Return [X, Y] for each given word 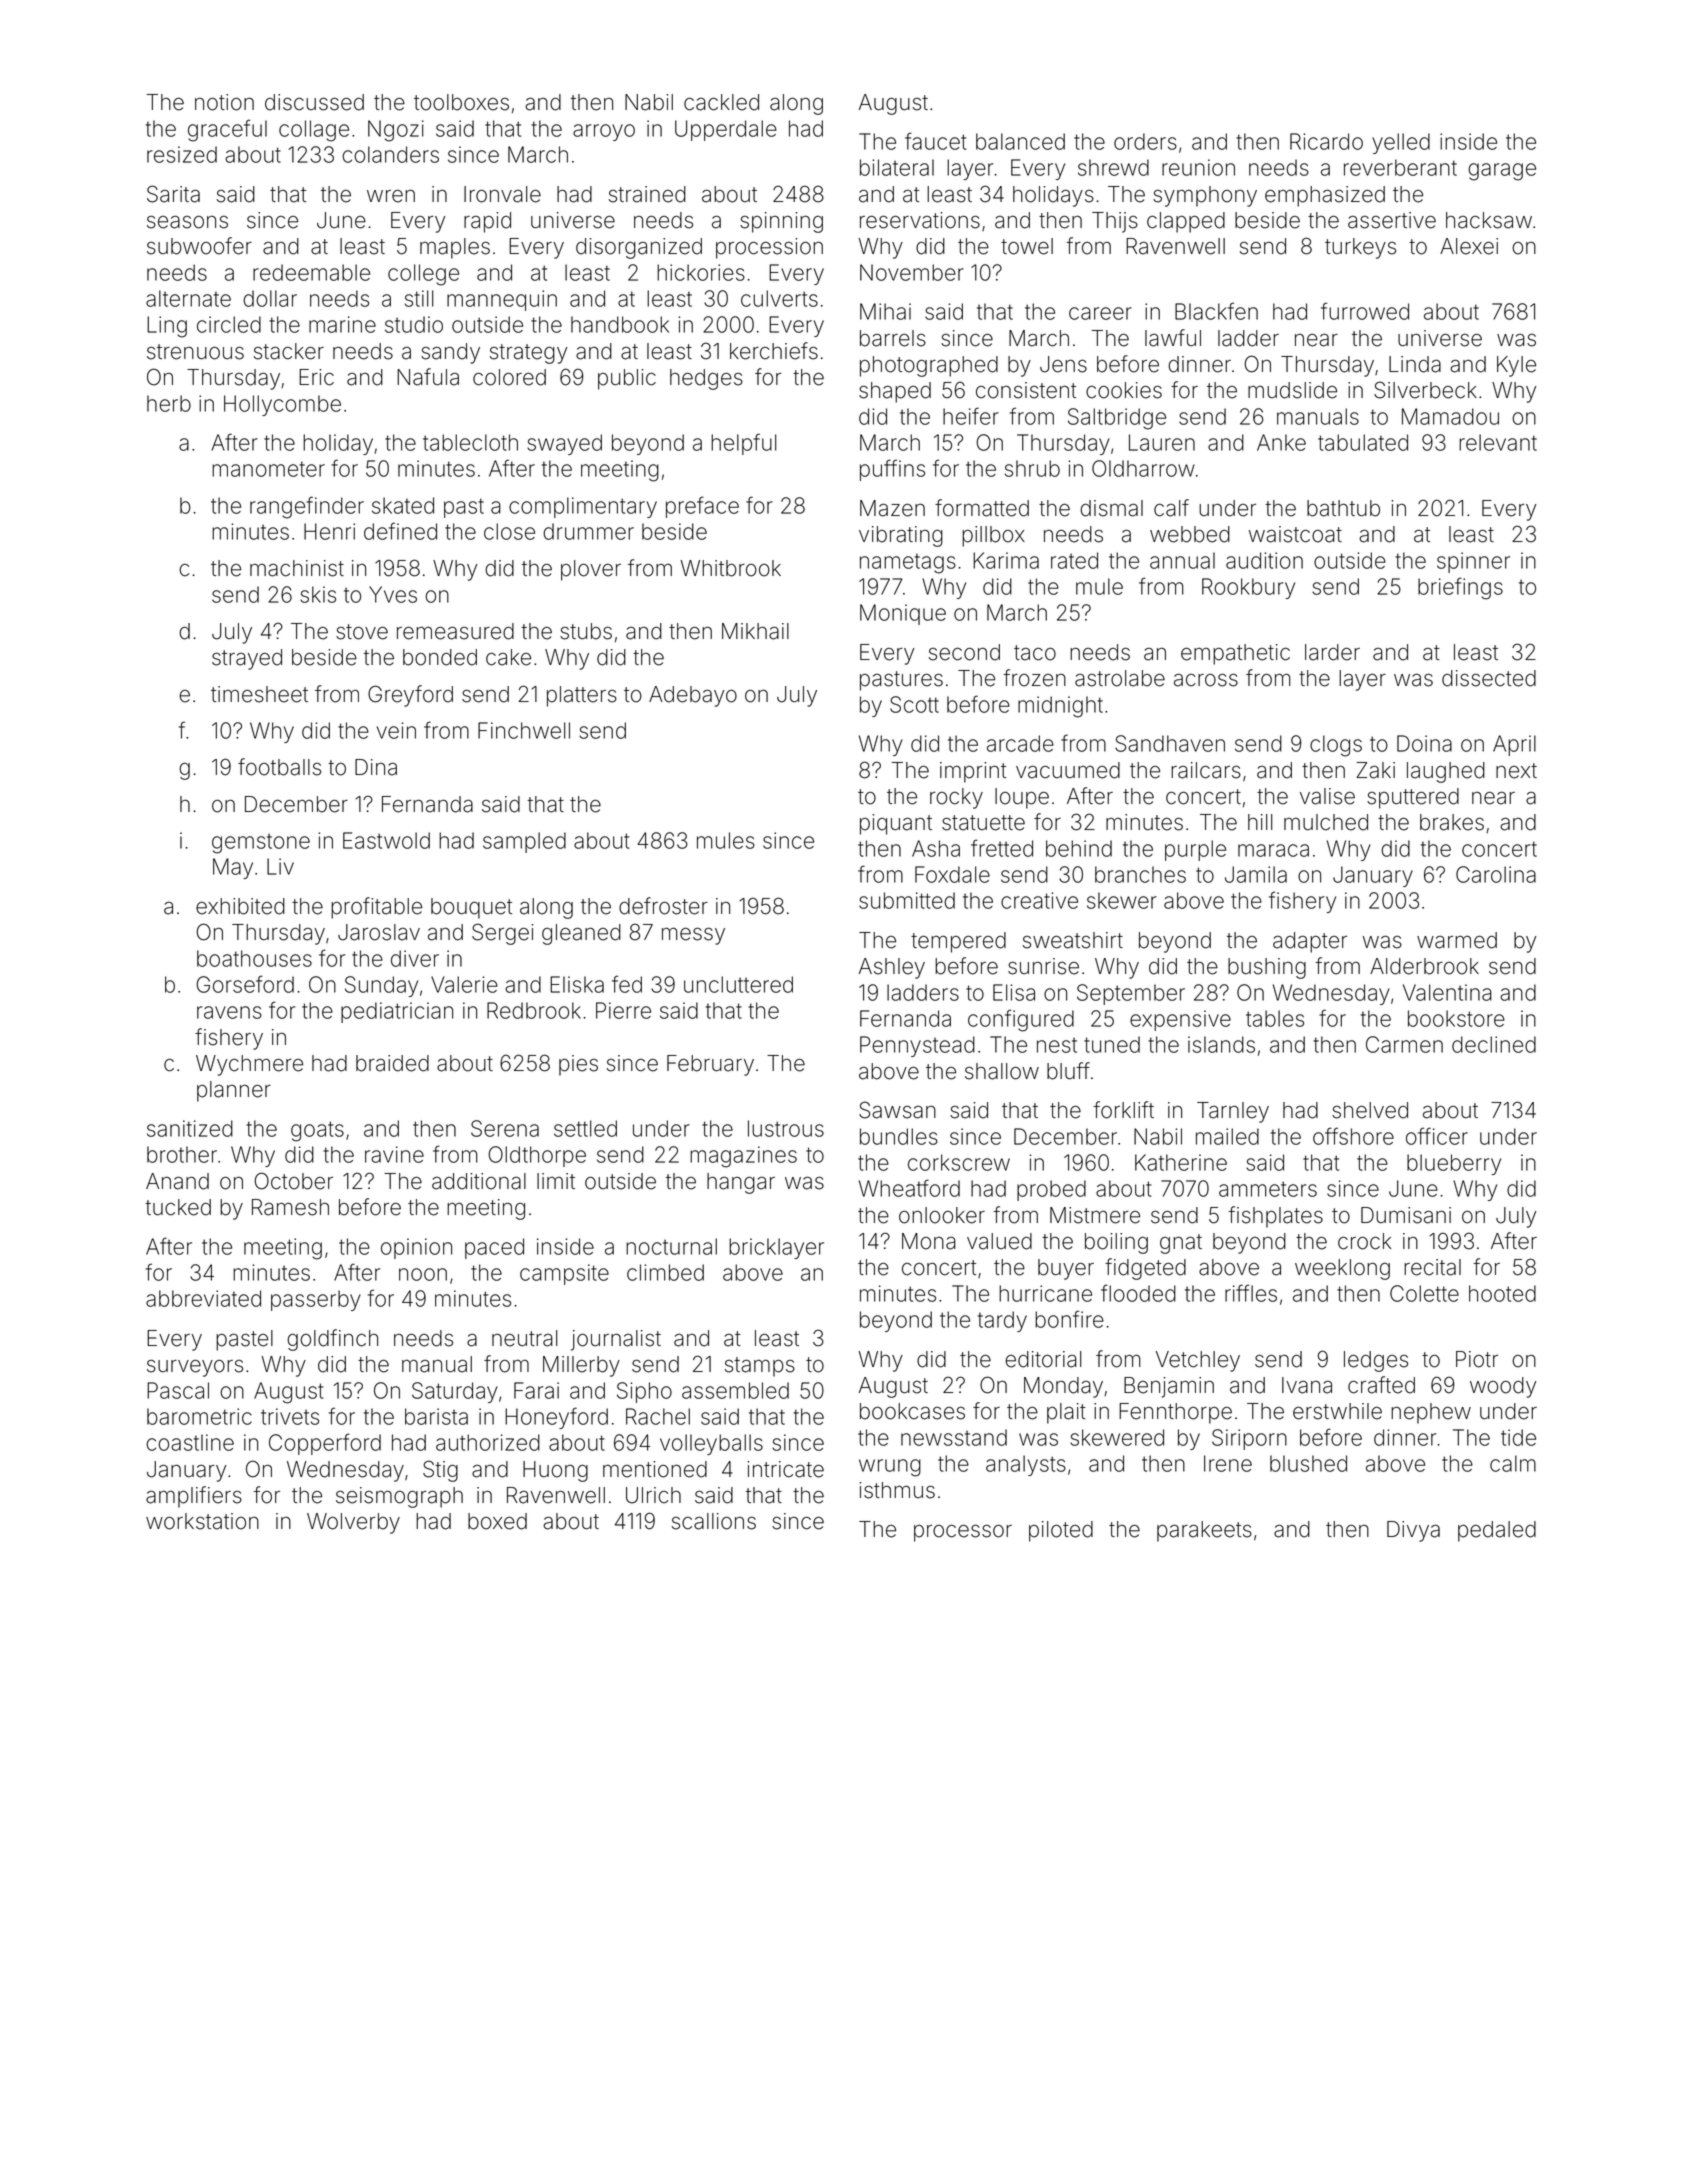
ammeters [1268, 1189]
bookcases [912, 1411]
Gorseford [245, 984]
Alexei [1469, 246]
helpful [743, 444]
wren [391, 196]
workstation [202, 1521]
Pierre [623, 1010]
